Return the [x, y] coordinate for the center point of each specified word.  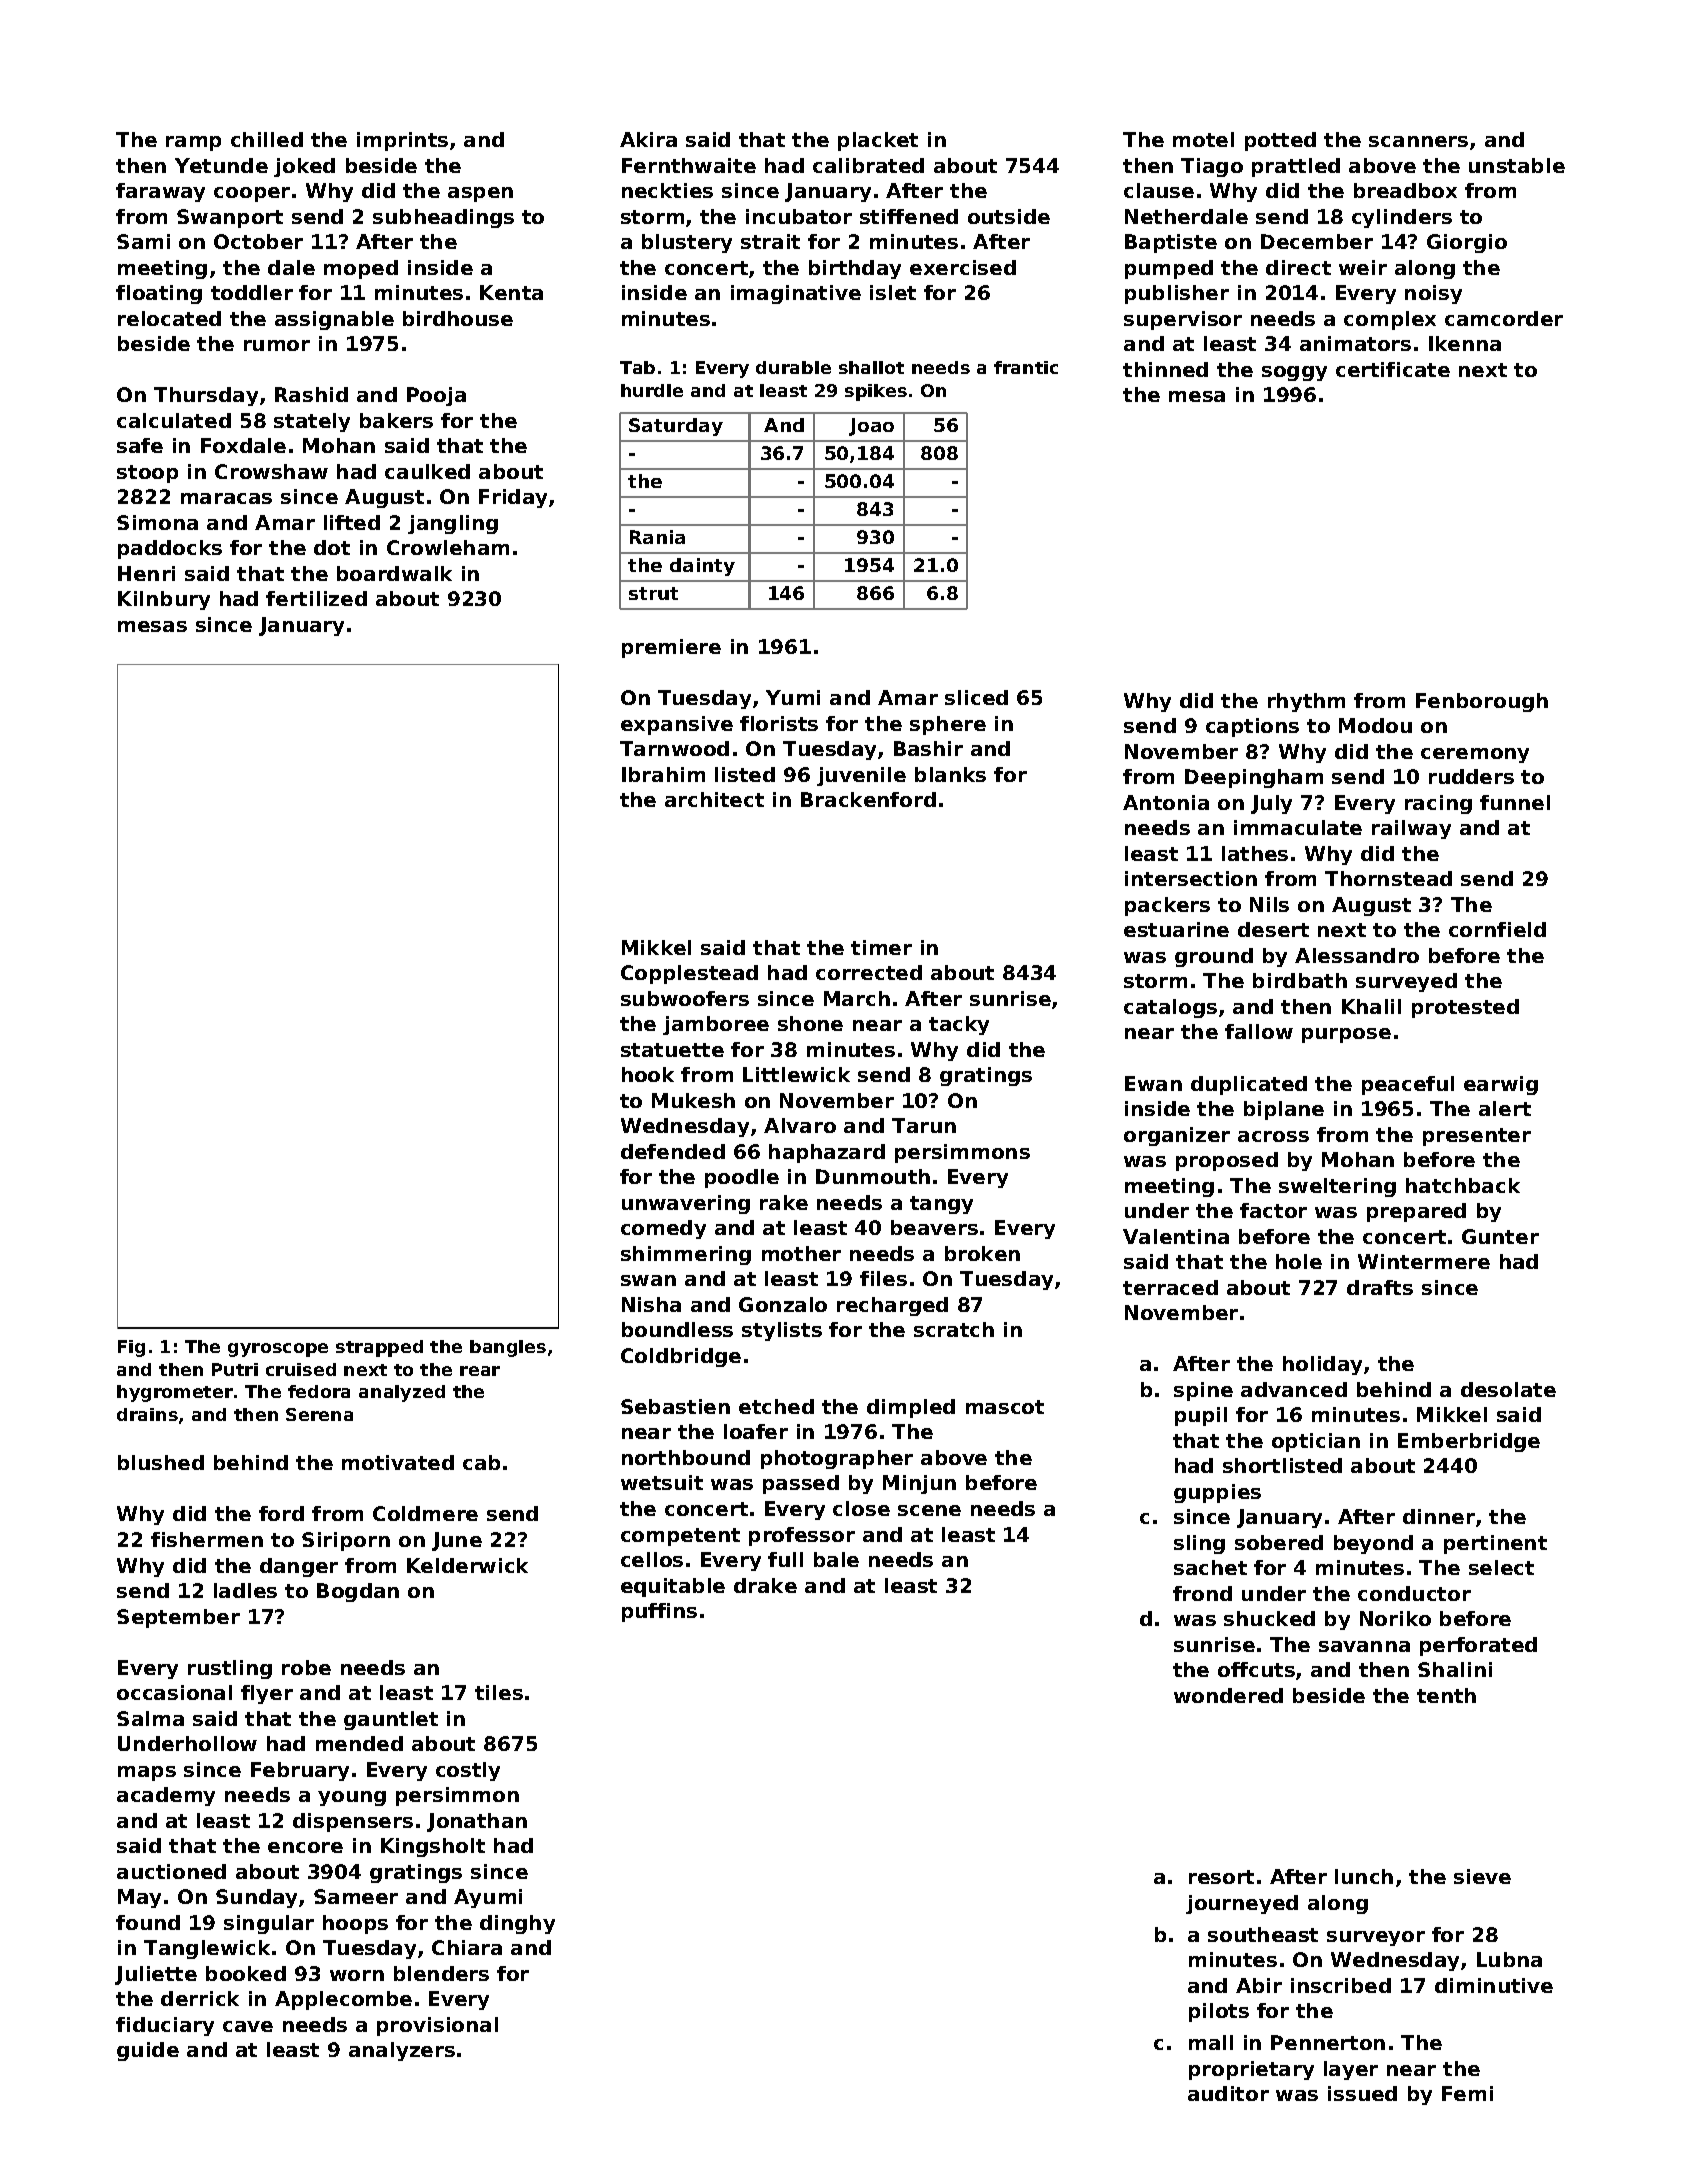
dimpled [911, 1408]
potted [1280, 141]
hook [648, 1074]
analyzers [402, 2051]
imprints [402, 141]
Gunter [1500, 1236]
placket [878, 141]
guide [148, 2051]
